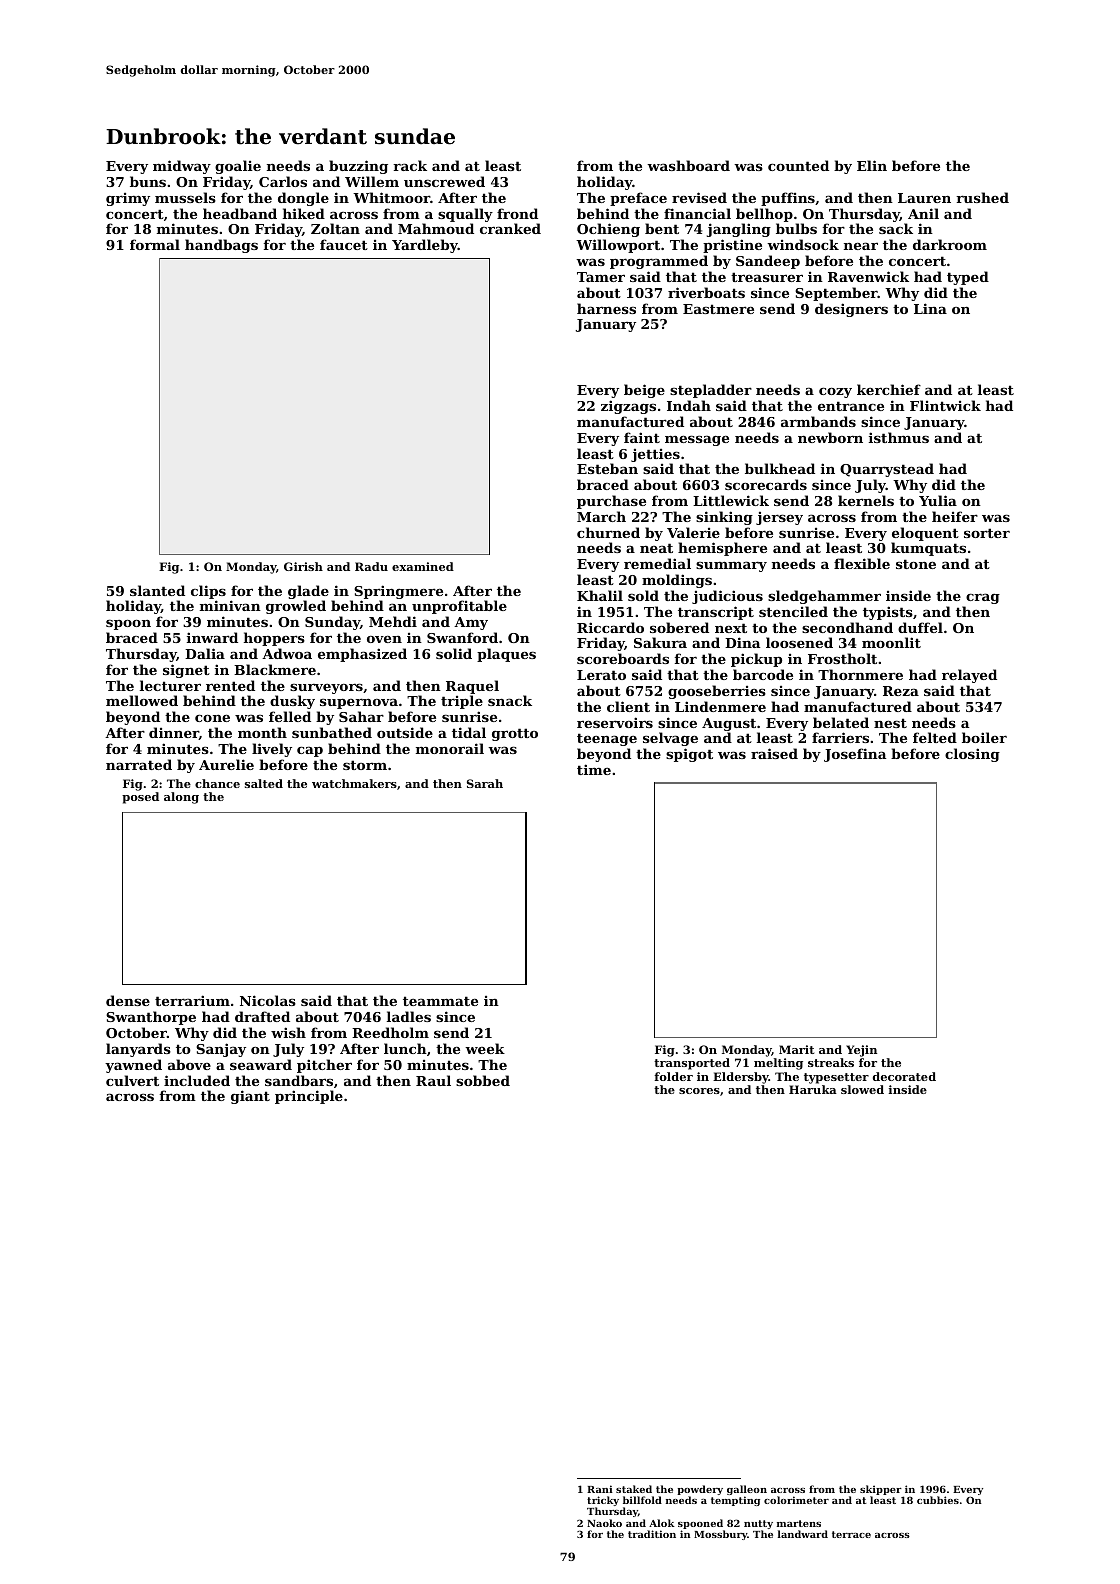  What do you see at coordinates (604, 1523) in the page?
I see `Naoko` at bounding box center [604, 1523].
